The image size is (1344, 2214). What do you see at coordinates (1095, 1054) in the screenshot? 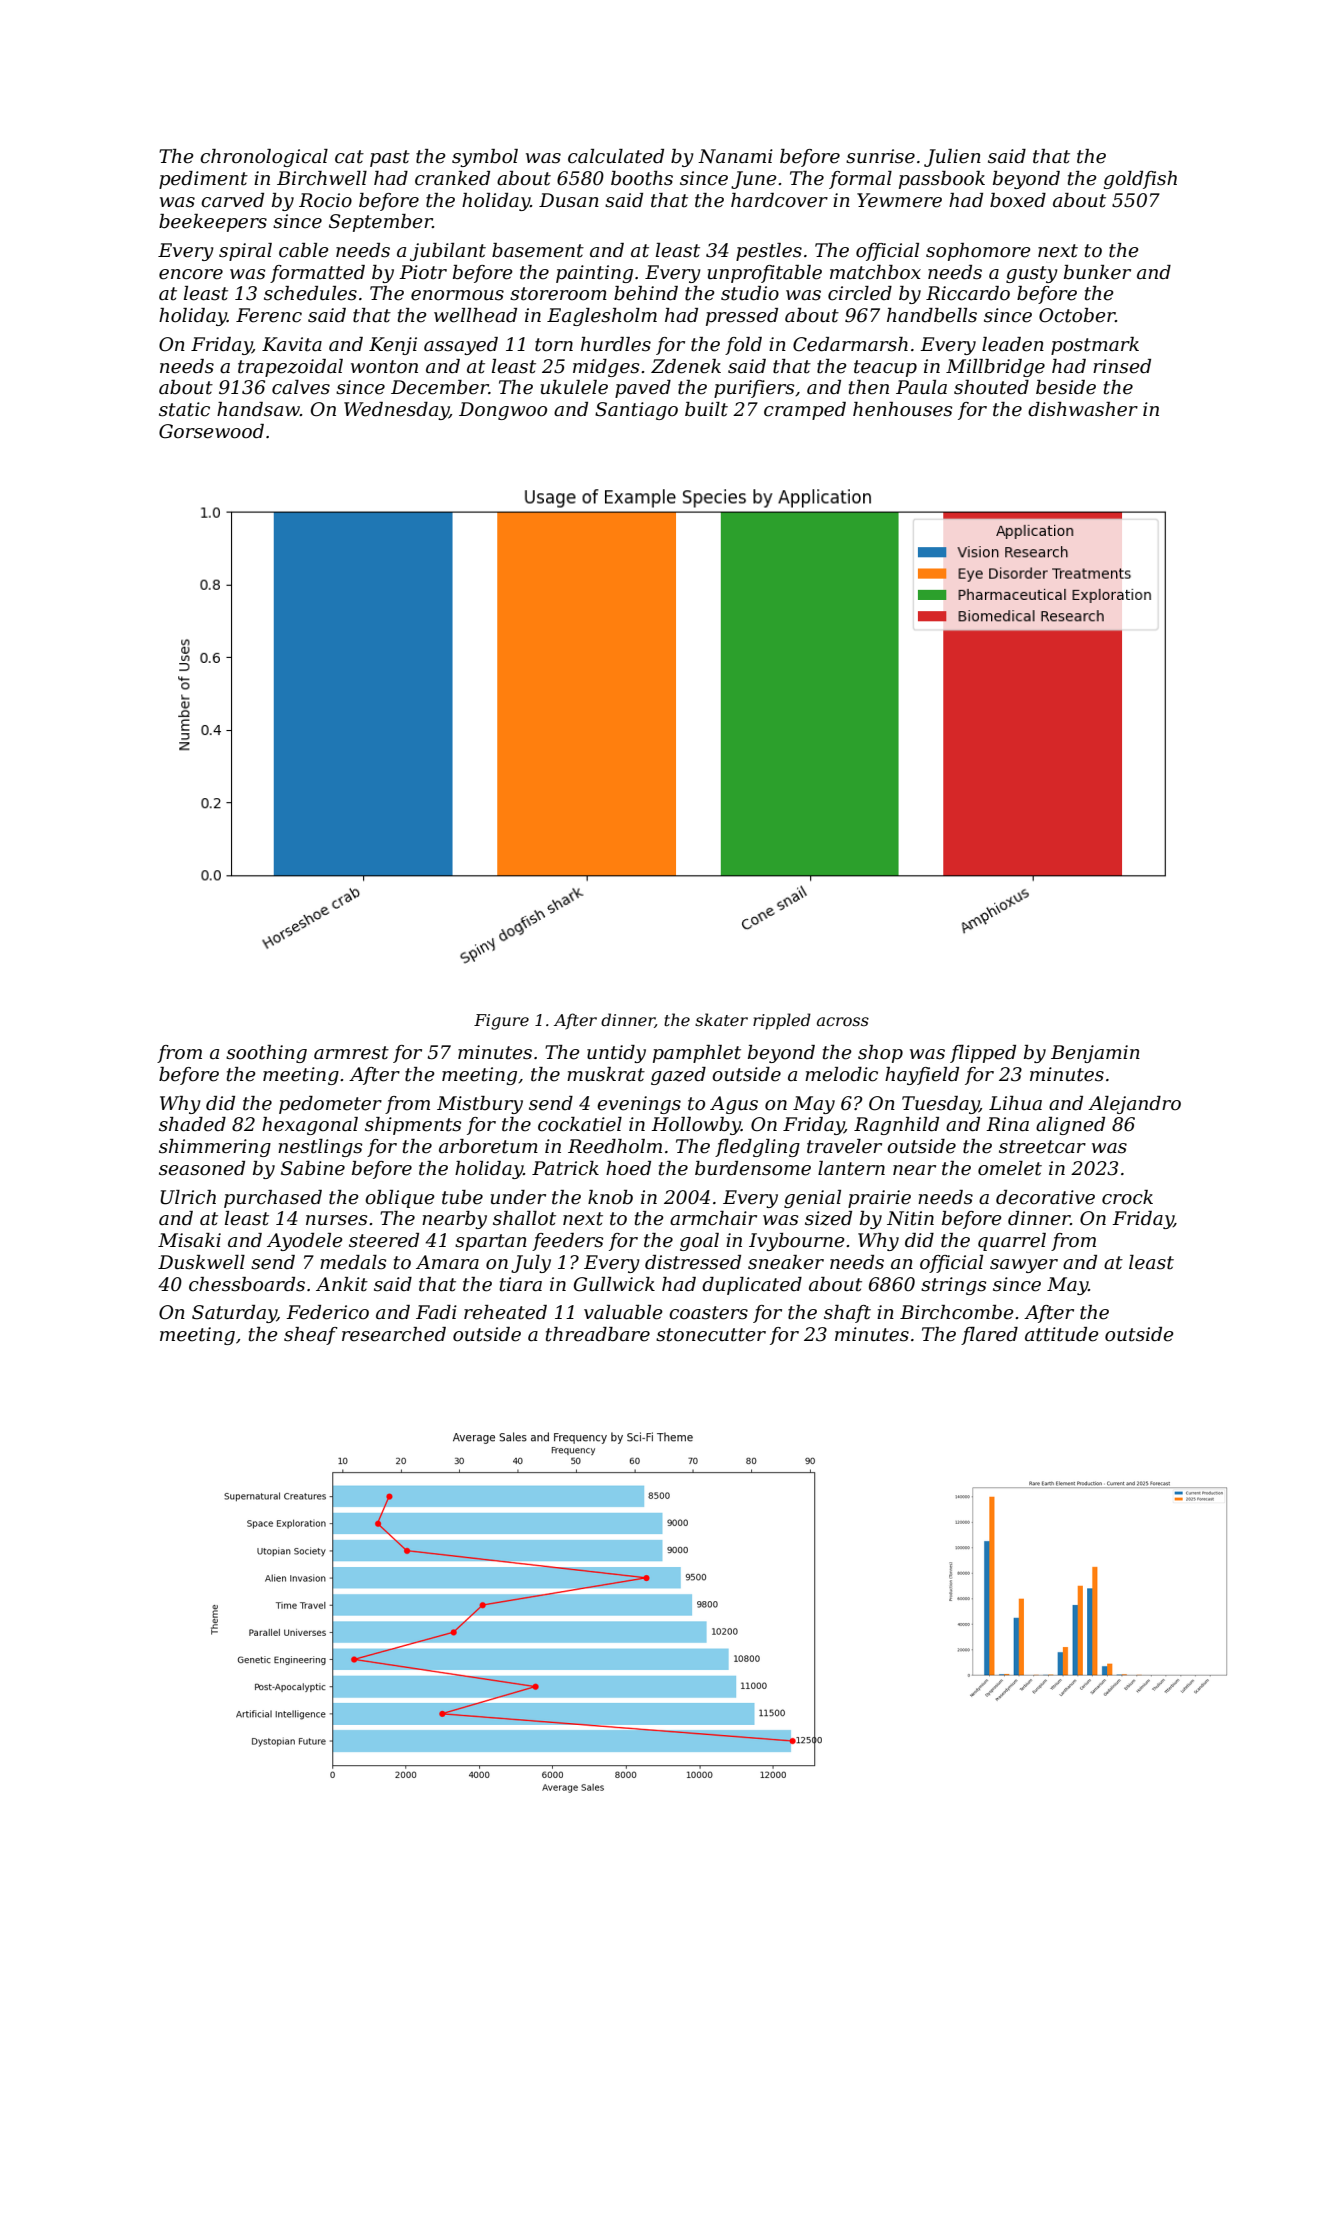
I see `Benjamin` at bounding box center [1095, 1054].
